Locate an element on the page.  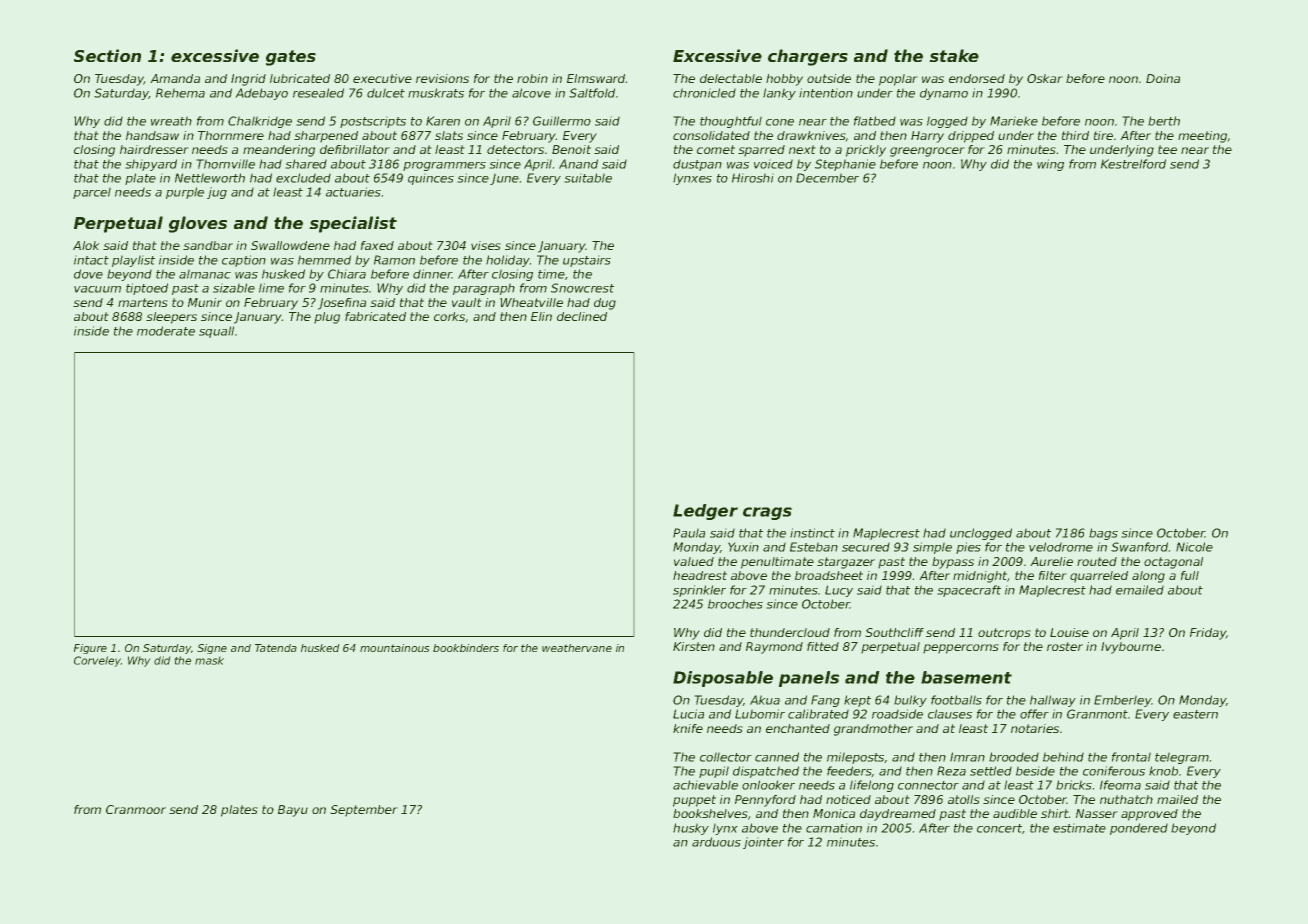
Snowcrest is located at coordinates (582, 288).
